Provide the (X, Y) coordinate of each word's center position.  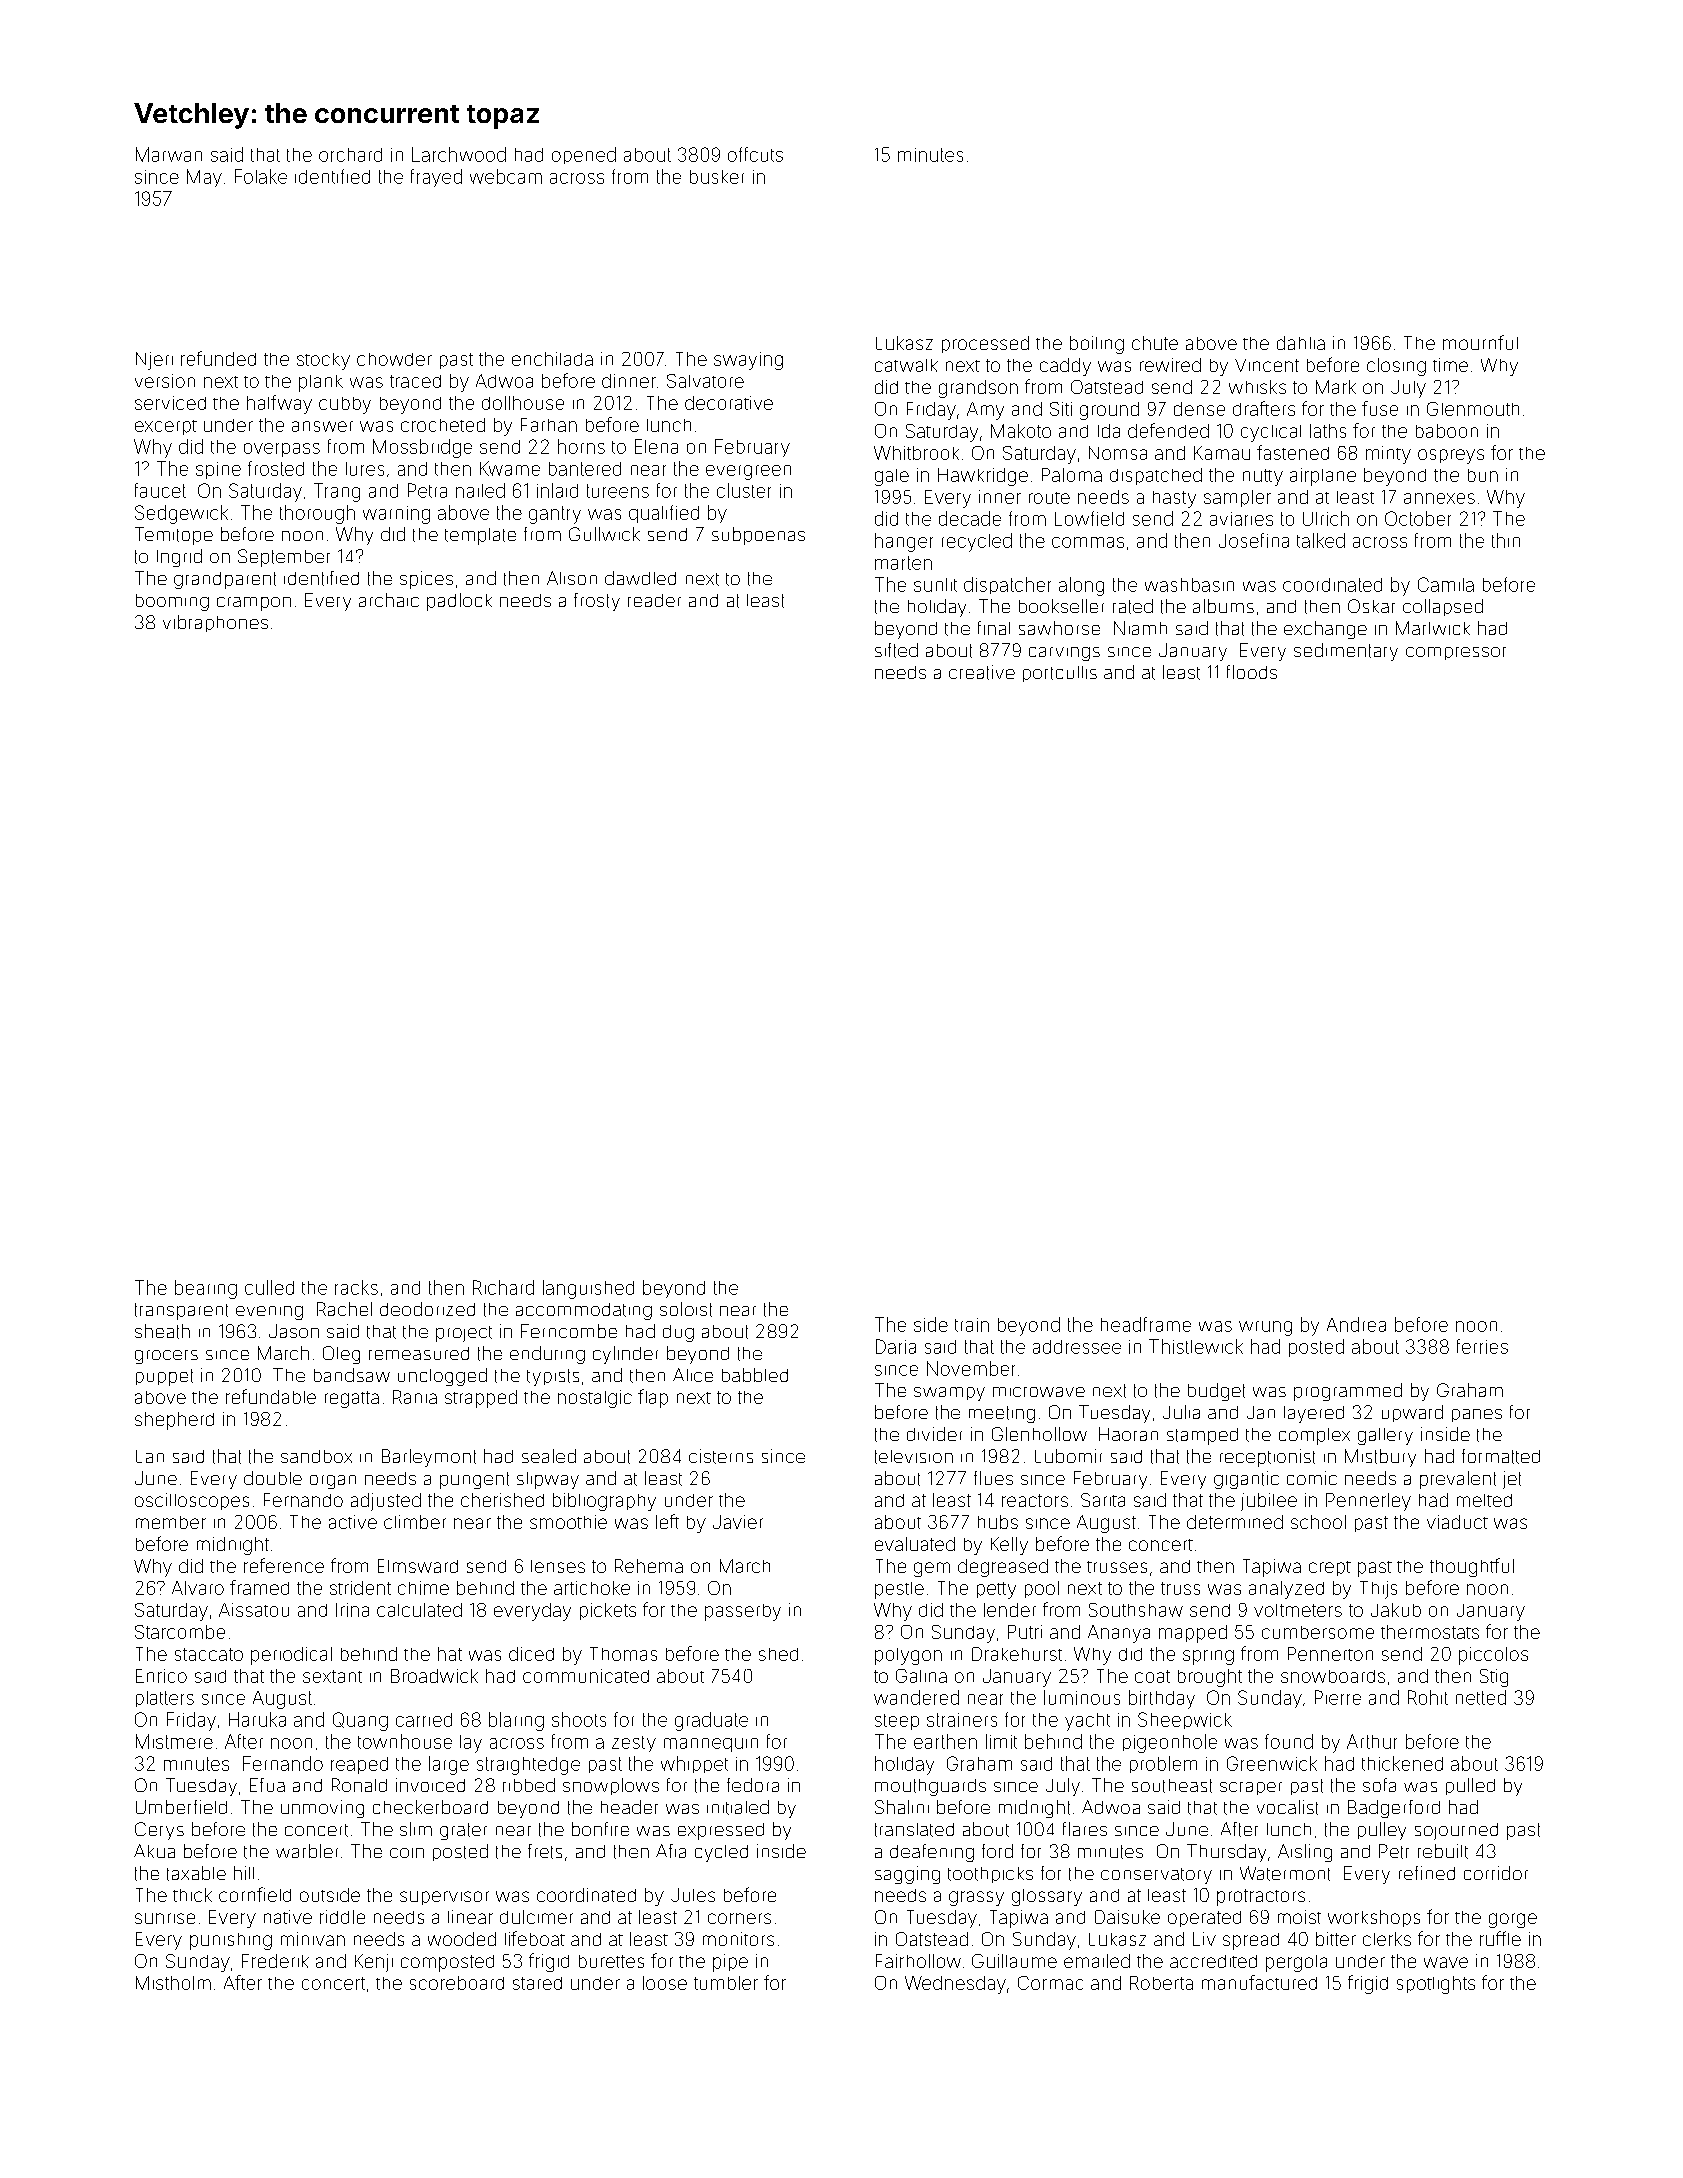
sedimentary (1346, 652)
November (971, 1368)
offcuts (755, 154)
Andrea (1356, 1324)
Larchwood (459, 154)
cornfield (255, 1894)
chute (1155, 343)
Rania (415, 1397)
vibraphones (215, 623)
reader (654, 600)
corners (739, 1918)
